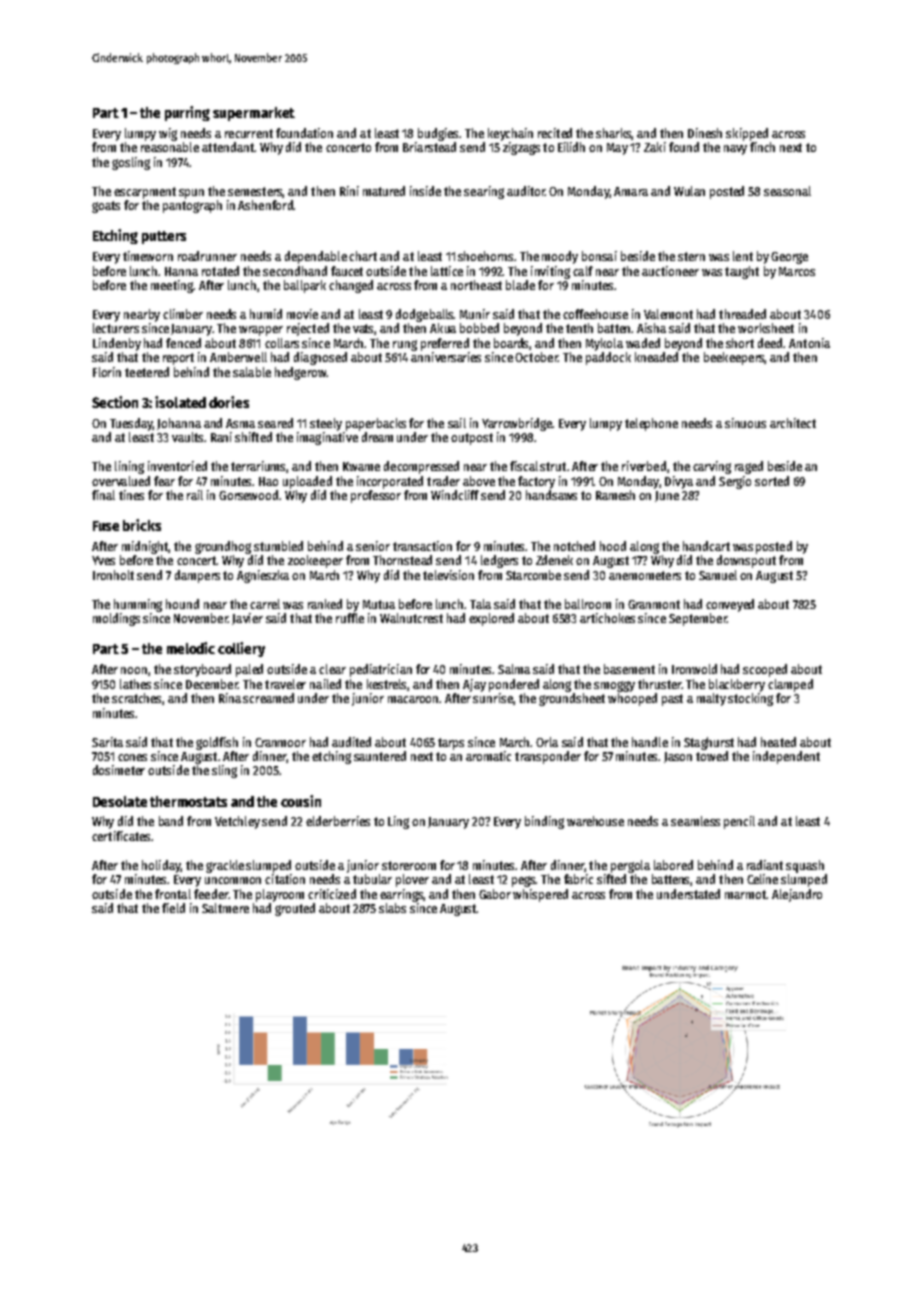 Image resolution: width=924 pixels, height=1308 pixels. Describe the element at coordinates (451, 744) in the page. I see `tarps` at that location.
